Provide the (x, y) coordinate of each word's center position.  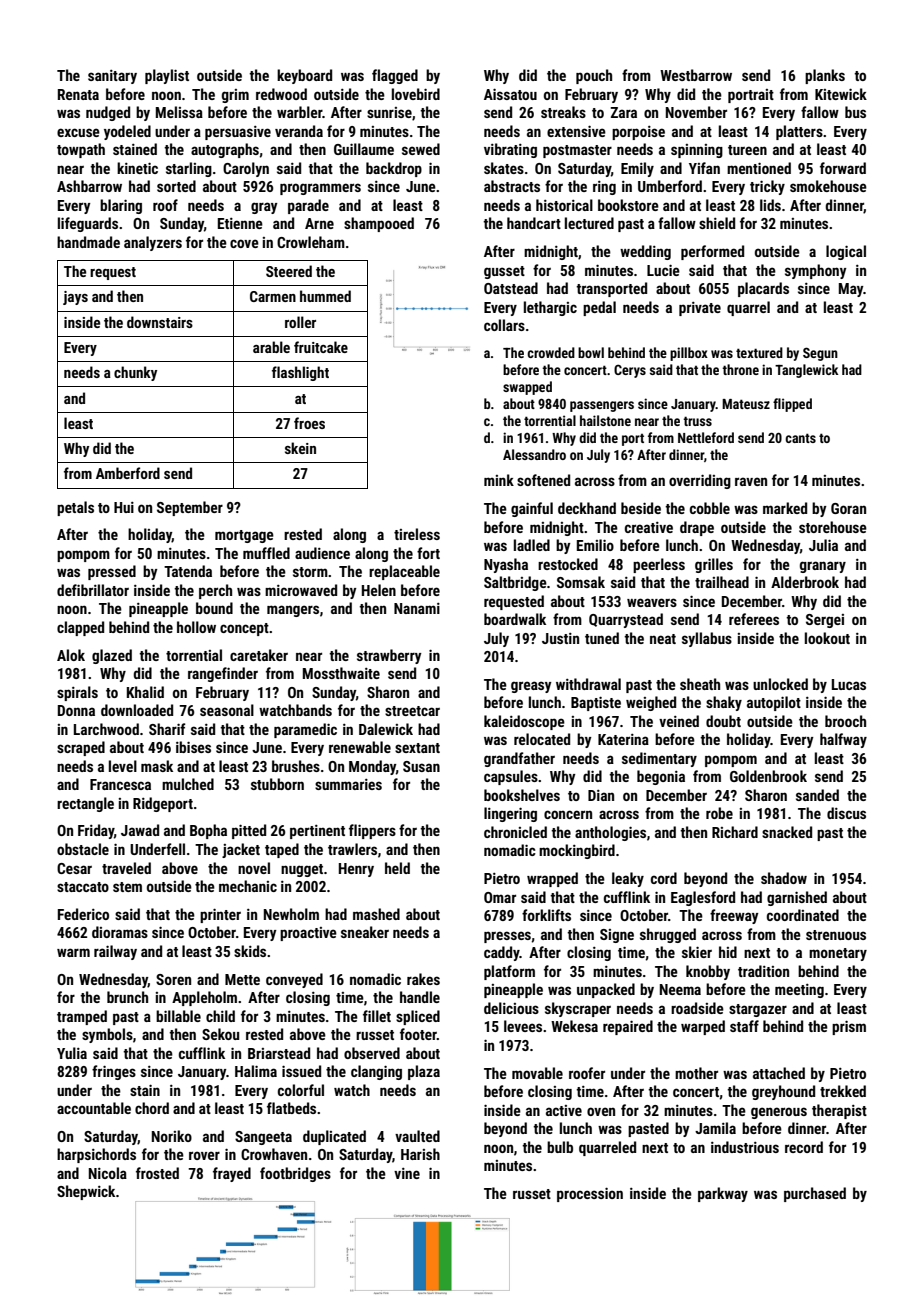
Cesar (74, 868)
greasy (531, 687)
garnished (797, 898)
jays (75, 298)
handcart (534, 223)
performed (712, 252)
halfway (843, 740)
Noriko (172, 1136)
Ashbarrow (89, 186)
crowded (551, 352)
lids (770, 205)
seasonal (227, 710)
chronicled (515, 832)
